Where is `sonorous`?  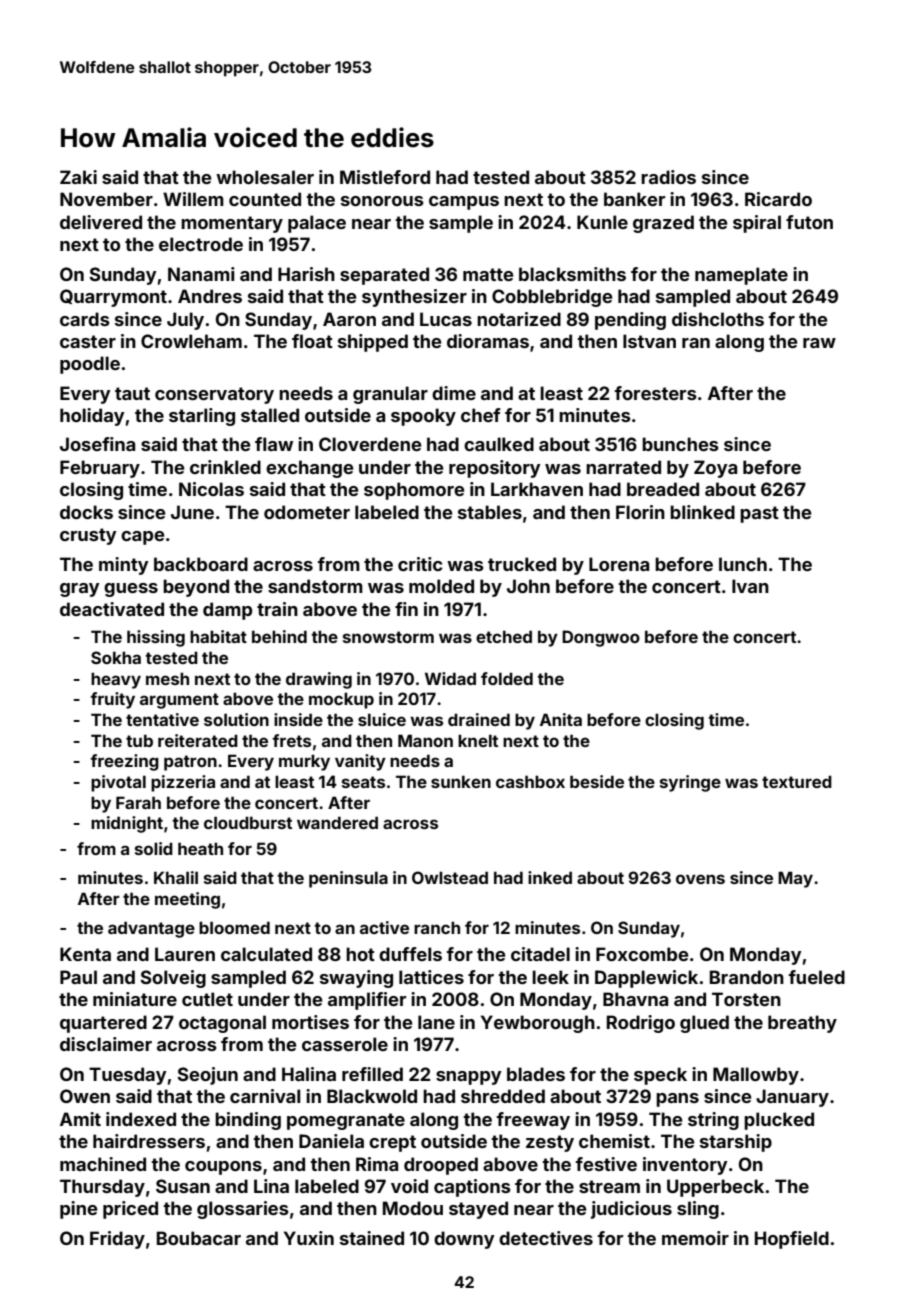 sonorous is located at coordinates (382, 201).
